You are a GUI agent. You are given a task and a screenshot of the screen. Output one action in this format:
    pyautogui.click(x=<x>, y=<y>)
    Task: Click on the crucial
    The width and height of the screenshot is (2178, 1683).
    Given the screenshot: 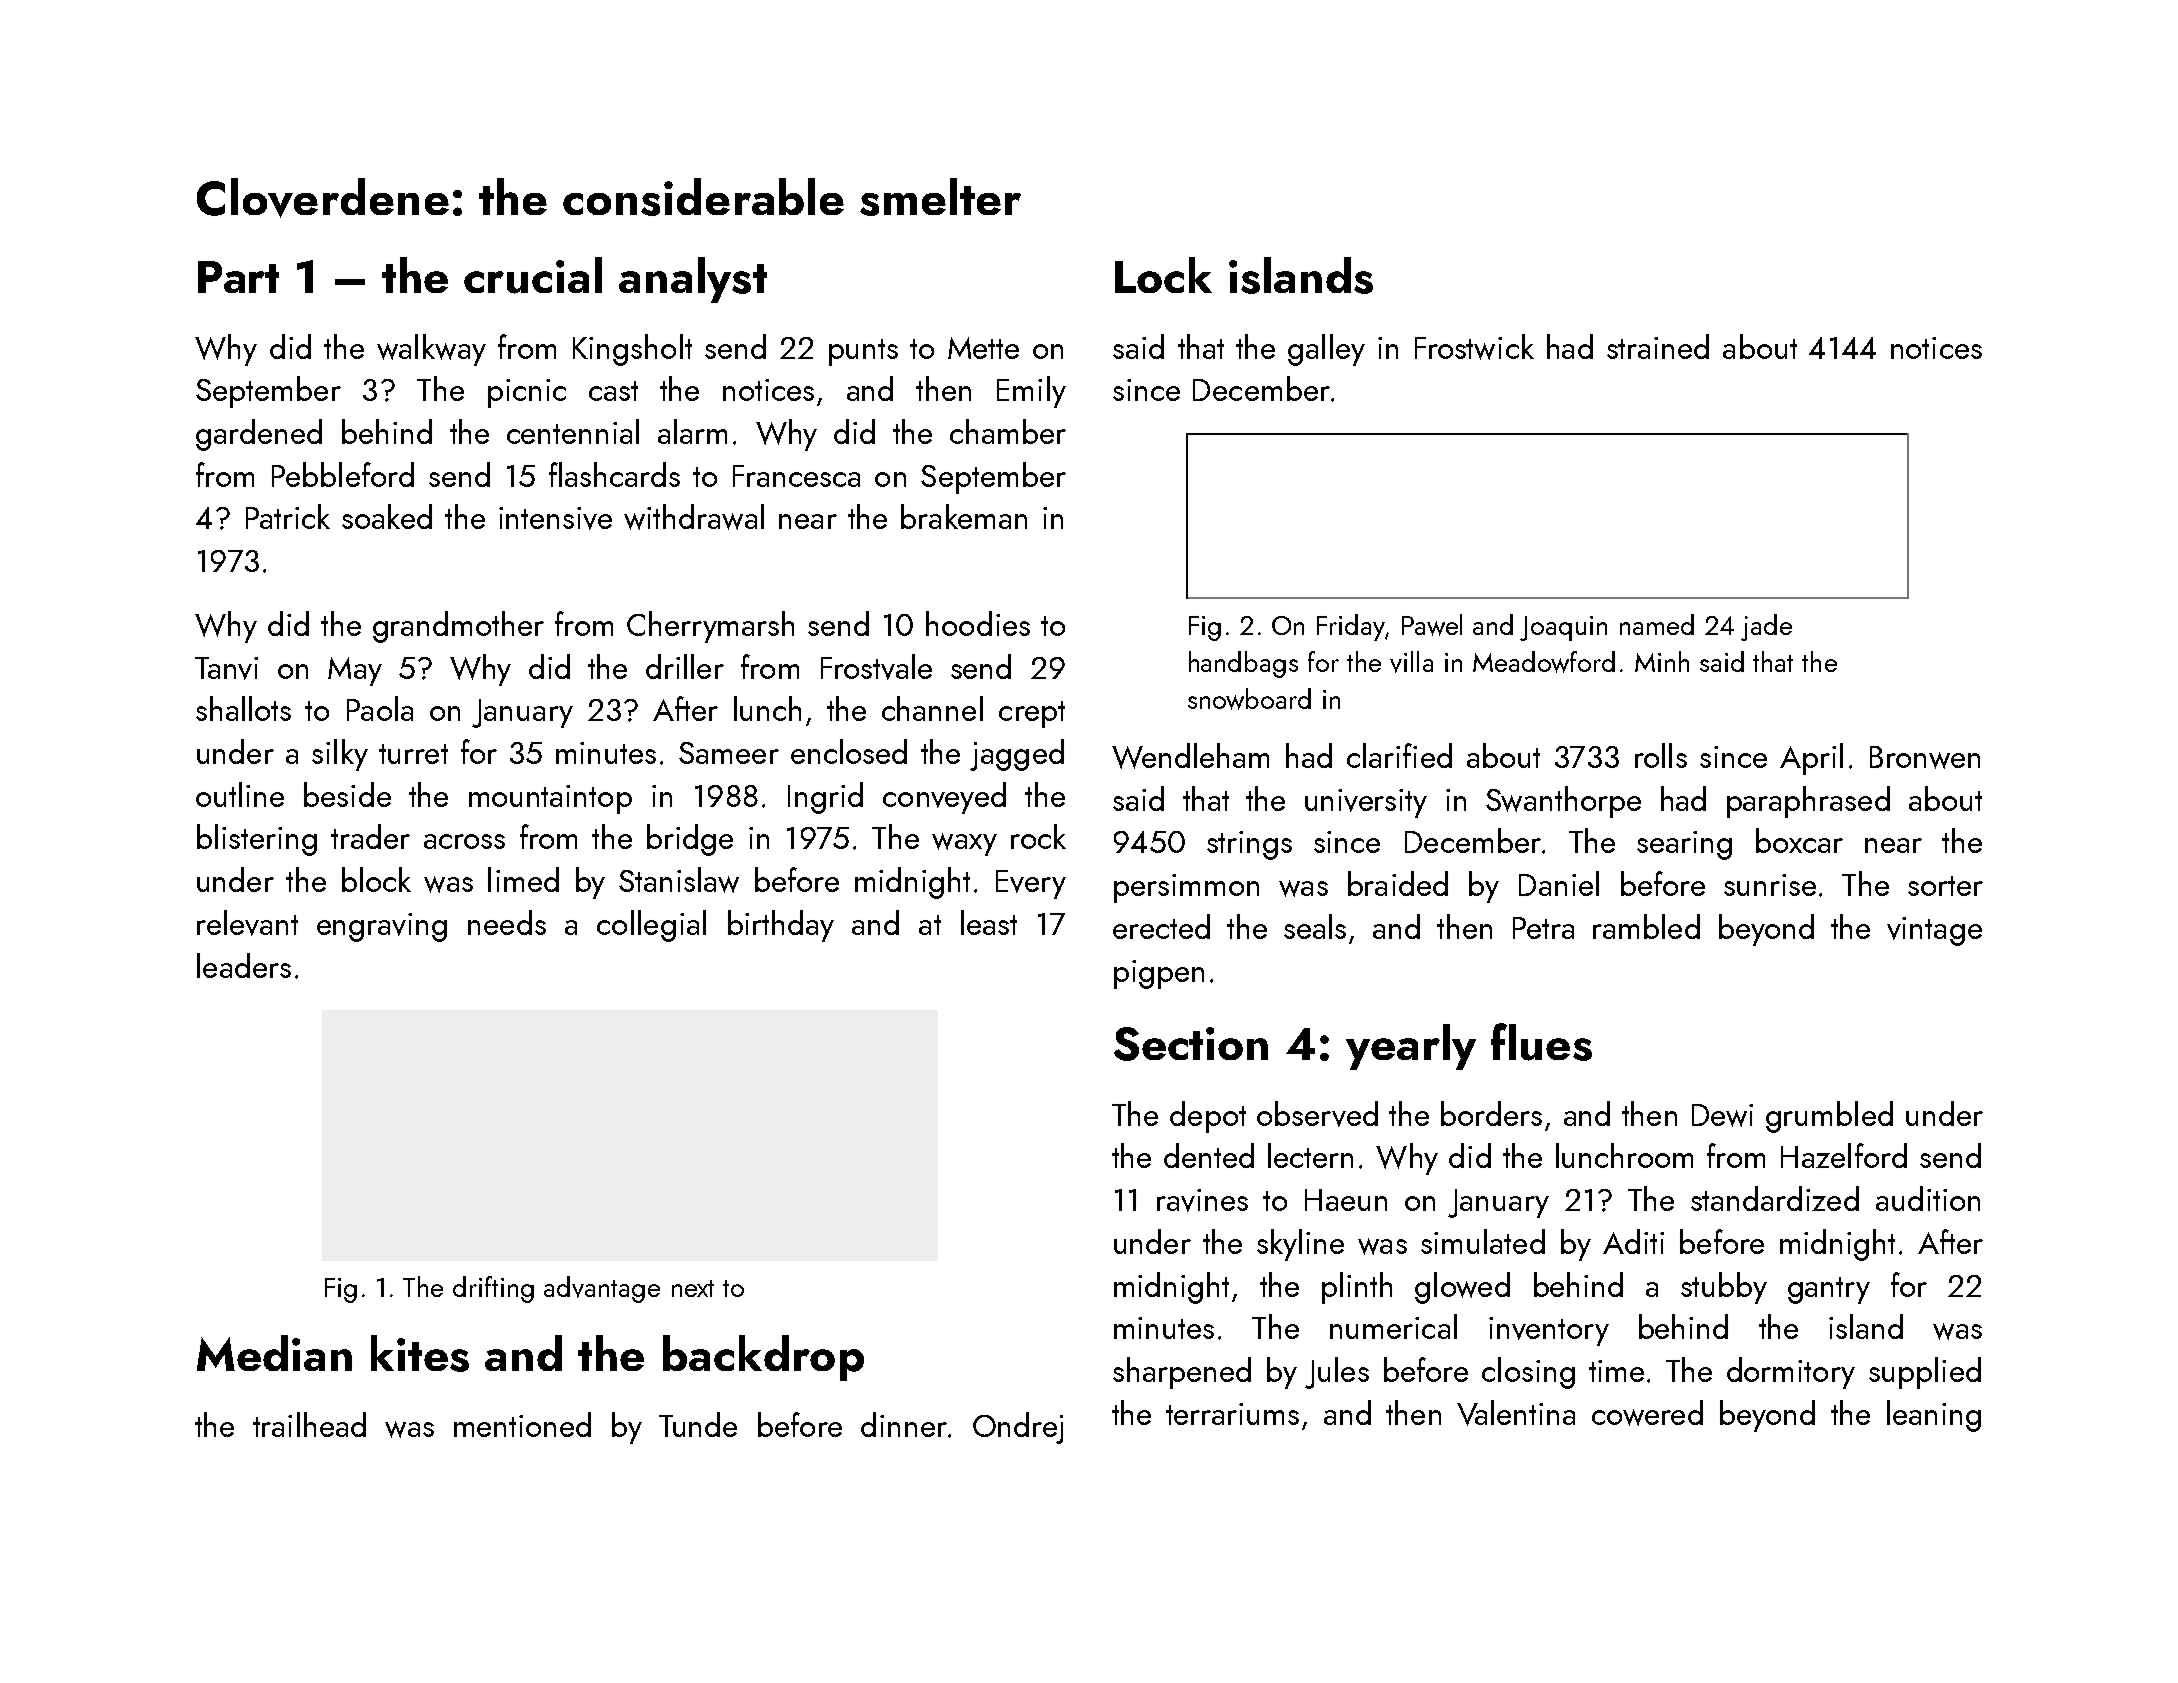 What is the action you would take?
    pyautogui.click(x=533, y=275)
